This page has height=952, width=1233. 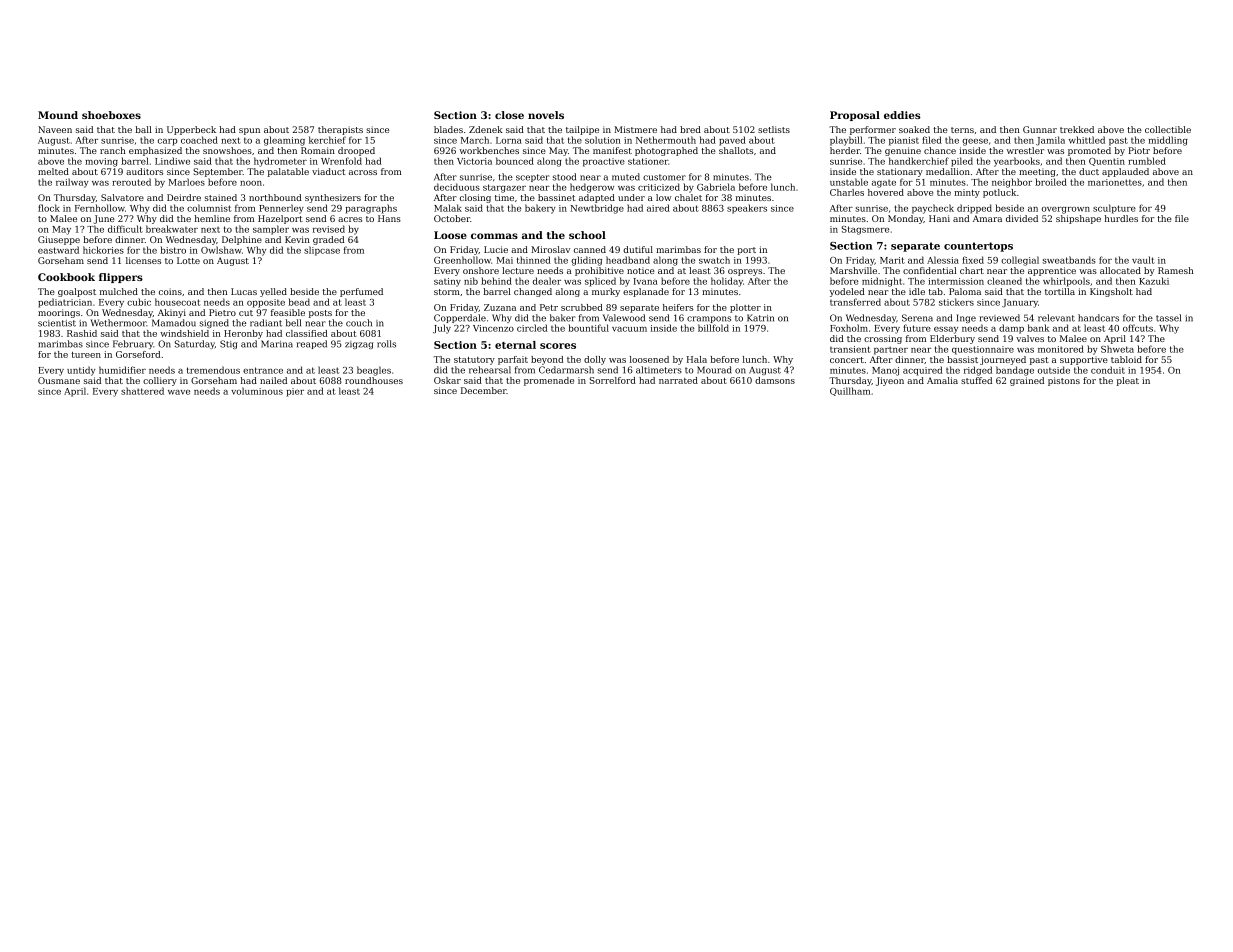 What do you see at coordinates (101, 162) in the page?
I see `moving` at bounding box center [101, 162].
